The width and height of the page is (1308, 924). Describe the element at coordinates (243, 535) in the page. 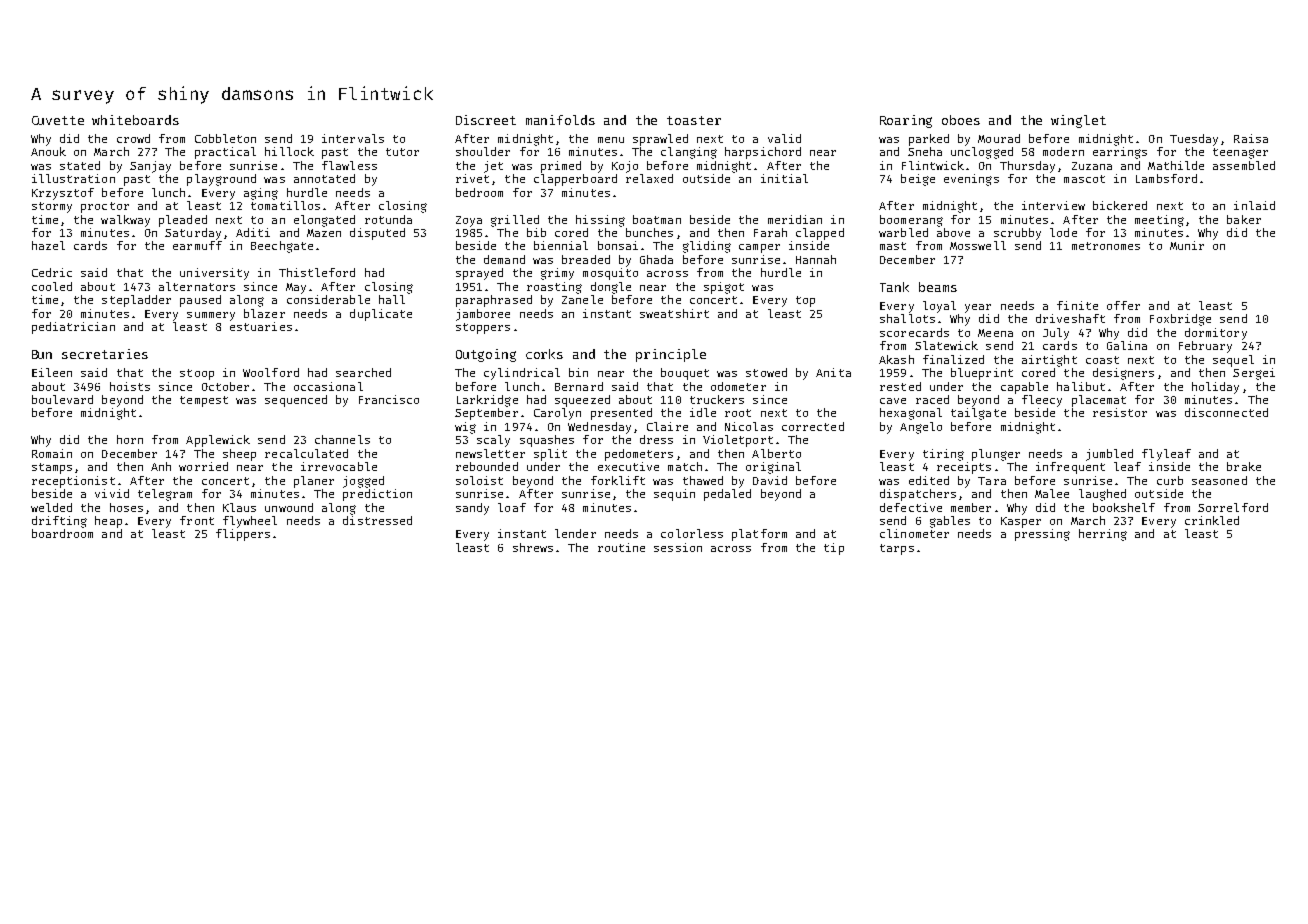

I see `flippers` at that location.
